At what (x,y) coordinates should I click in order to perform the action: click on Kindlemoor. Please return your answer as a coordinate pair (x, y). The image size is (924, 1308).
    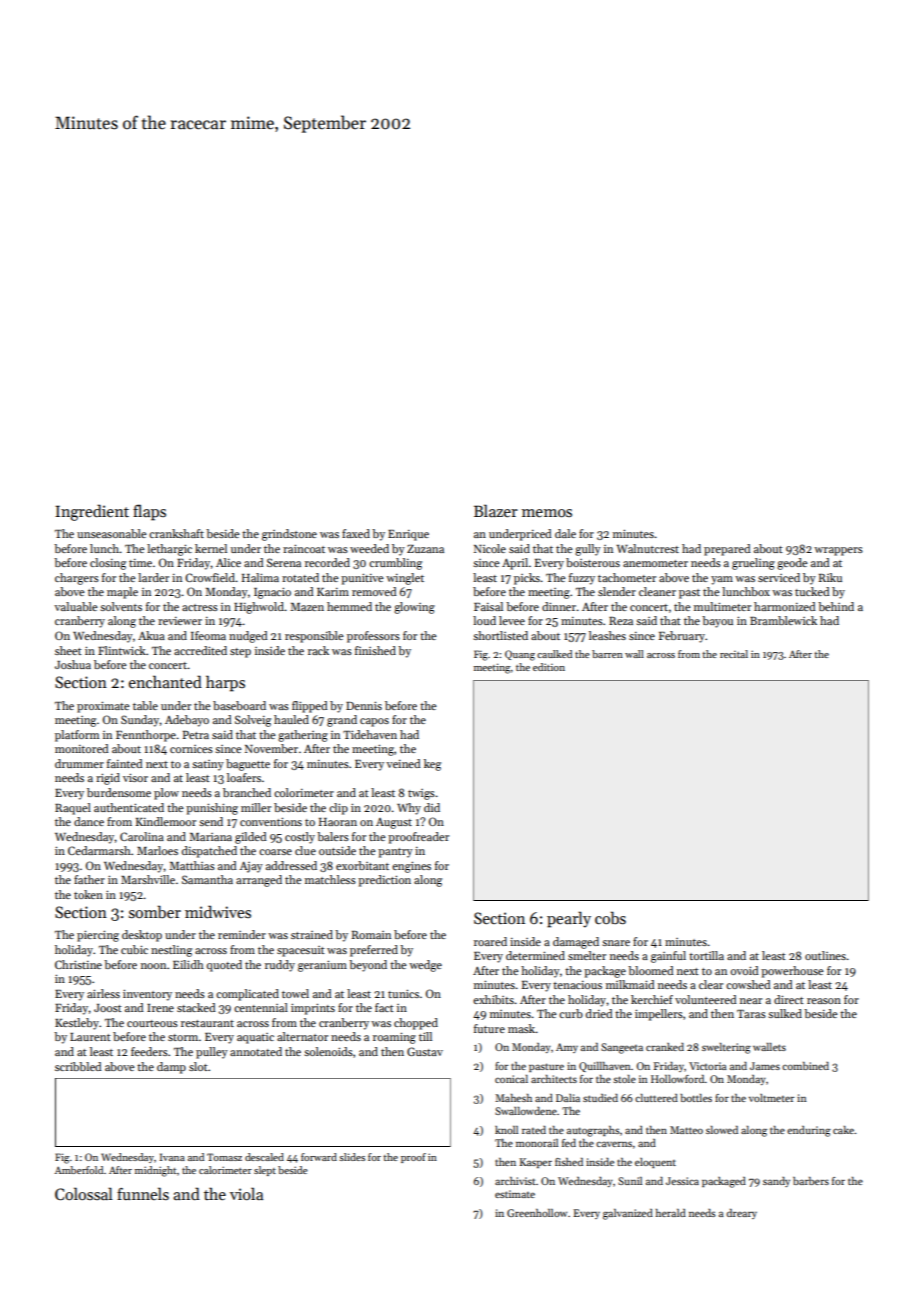
    Looking at the image, I should click on (166, 821).
